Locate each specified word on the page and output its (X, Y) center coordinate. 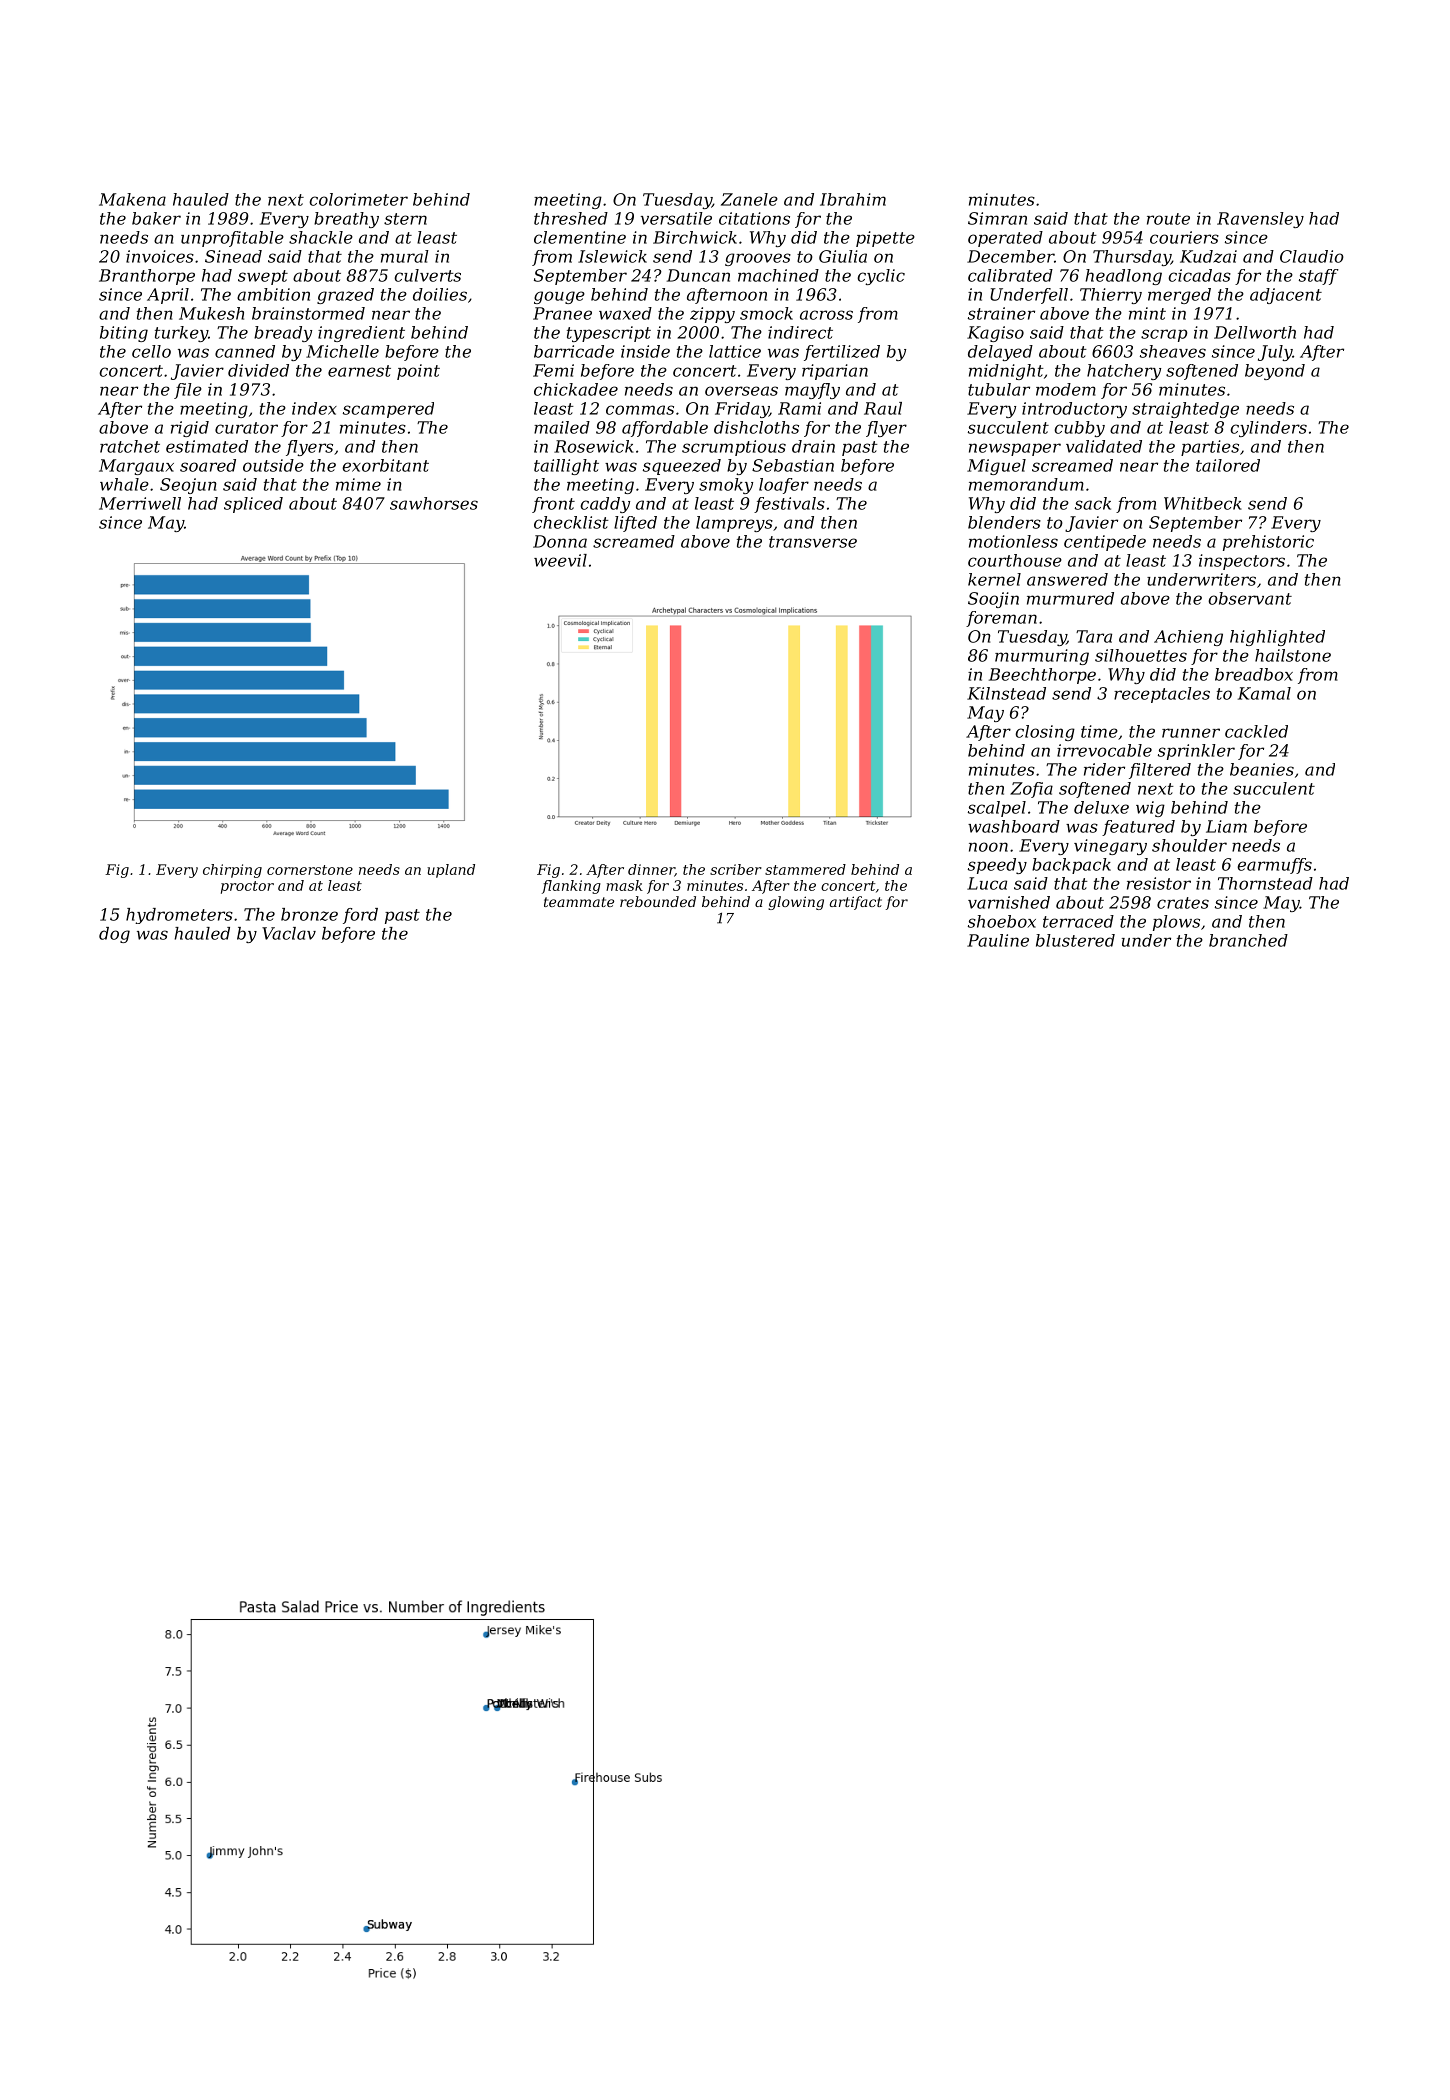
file (188, 391)
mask (624, 885)
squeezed (682, 467)
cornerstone (310, 870)
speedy (997, 866)
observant (1250, 598)
